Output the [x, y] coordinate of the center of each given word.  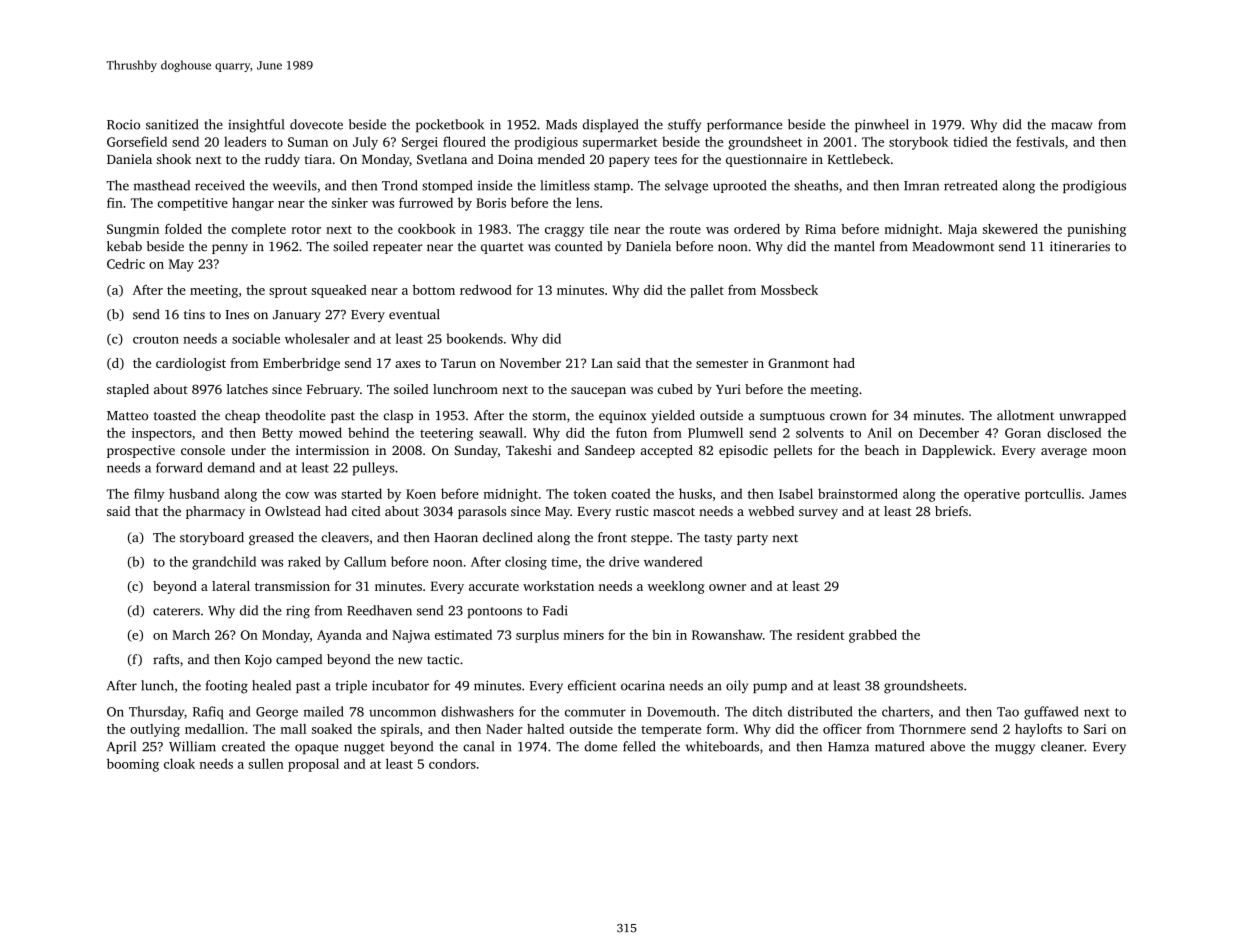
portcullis [1053, 495]
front [612, 537]
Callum [365, 561]
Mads [561, 124]
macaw [1071, 126]
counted [578, 246]
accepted [666, 451]
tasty [718, 539]
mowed [320, 432]
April [121, 747]
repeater [398, 248]
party [752, 539]
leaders [245, 141]
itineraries [1080, 246]
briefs [951, 511]
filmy [149, 495]
